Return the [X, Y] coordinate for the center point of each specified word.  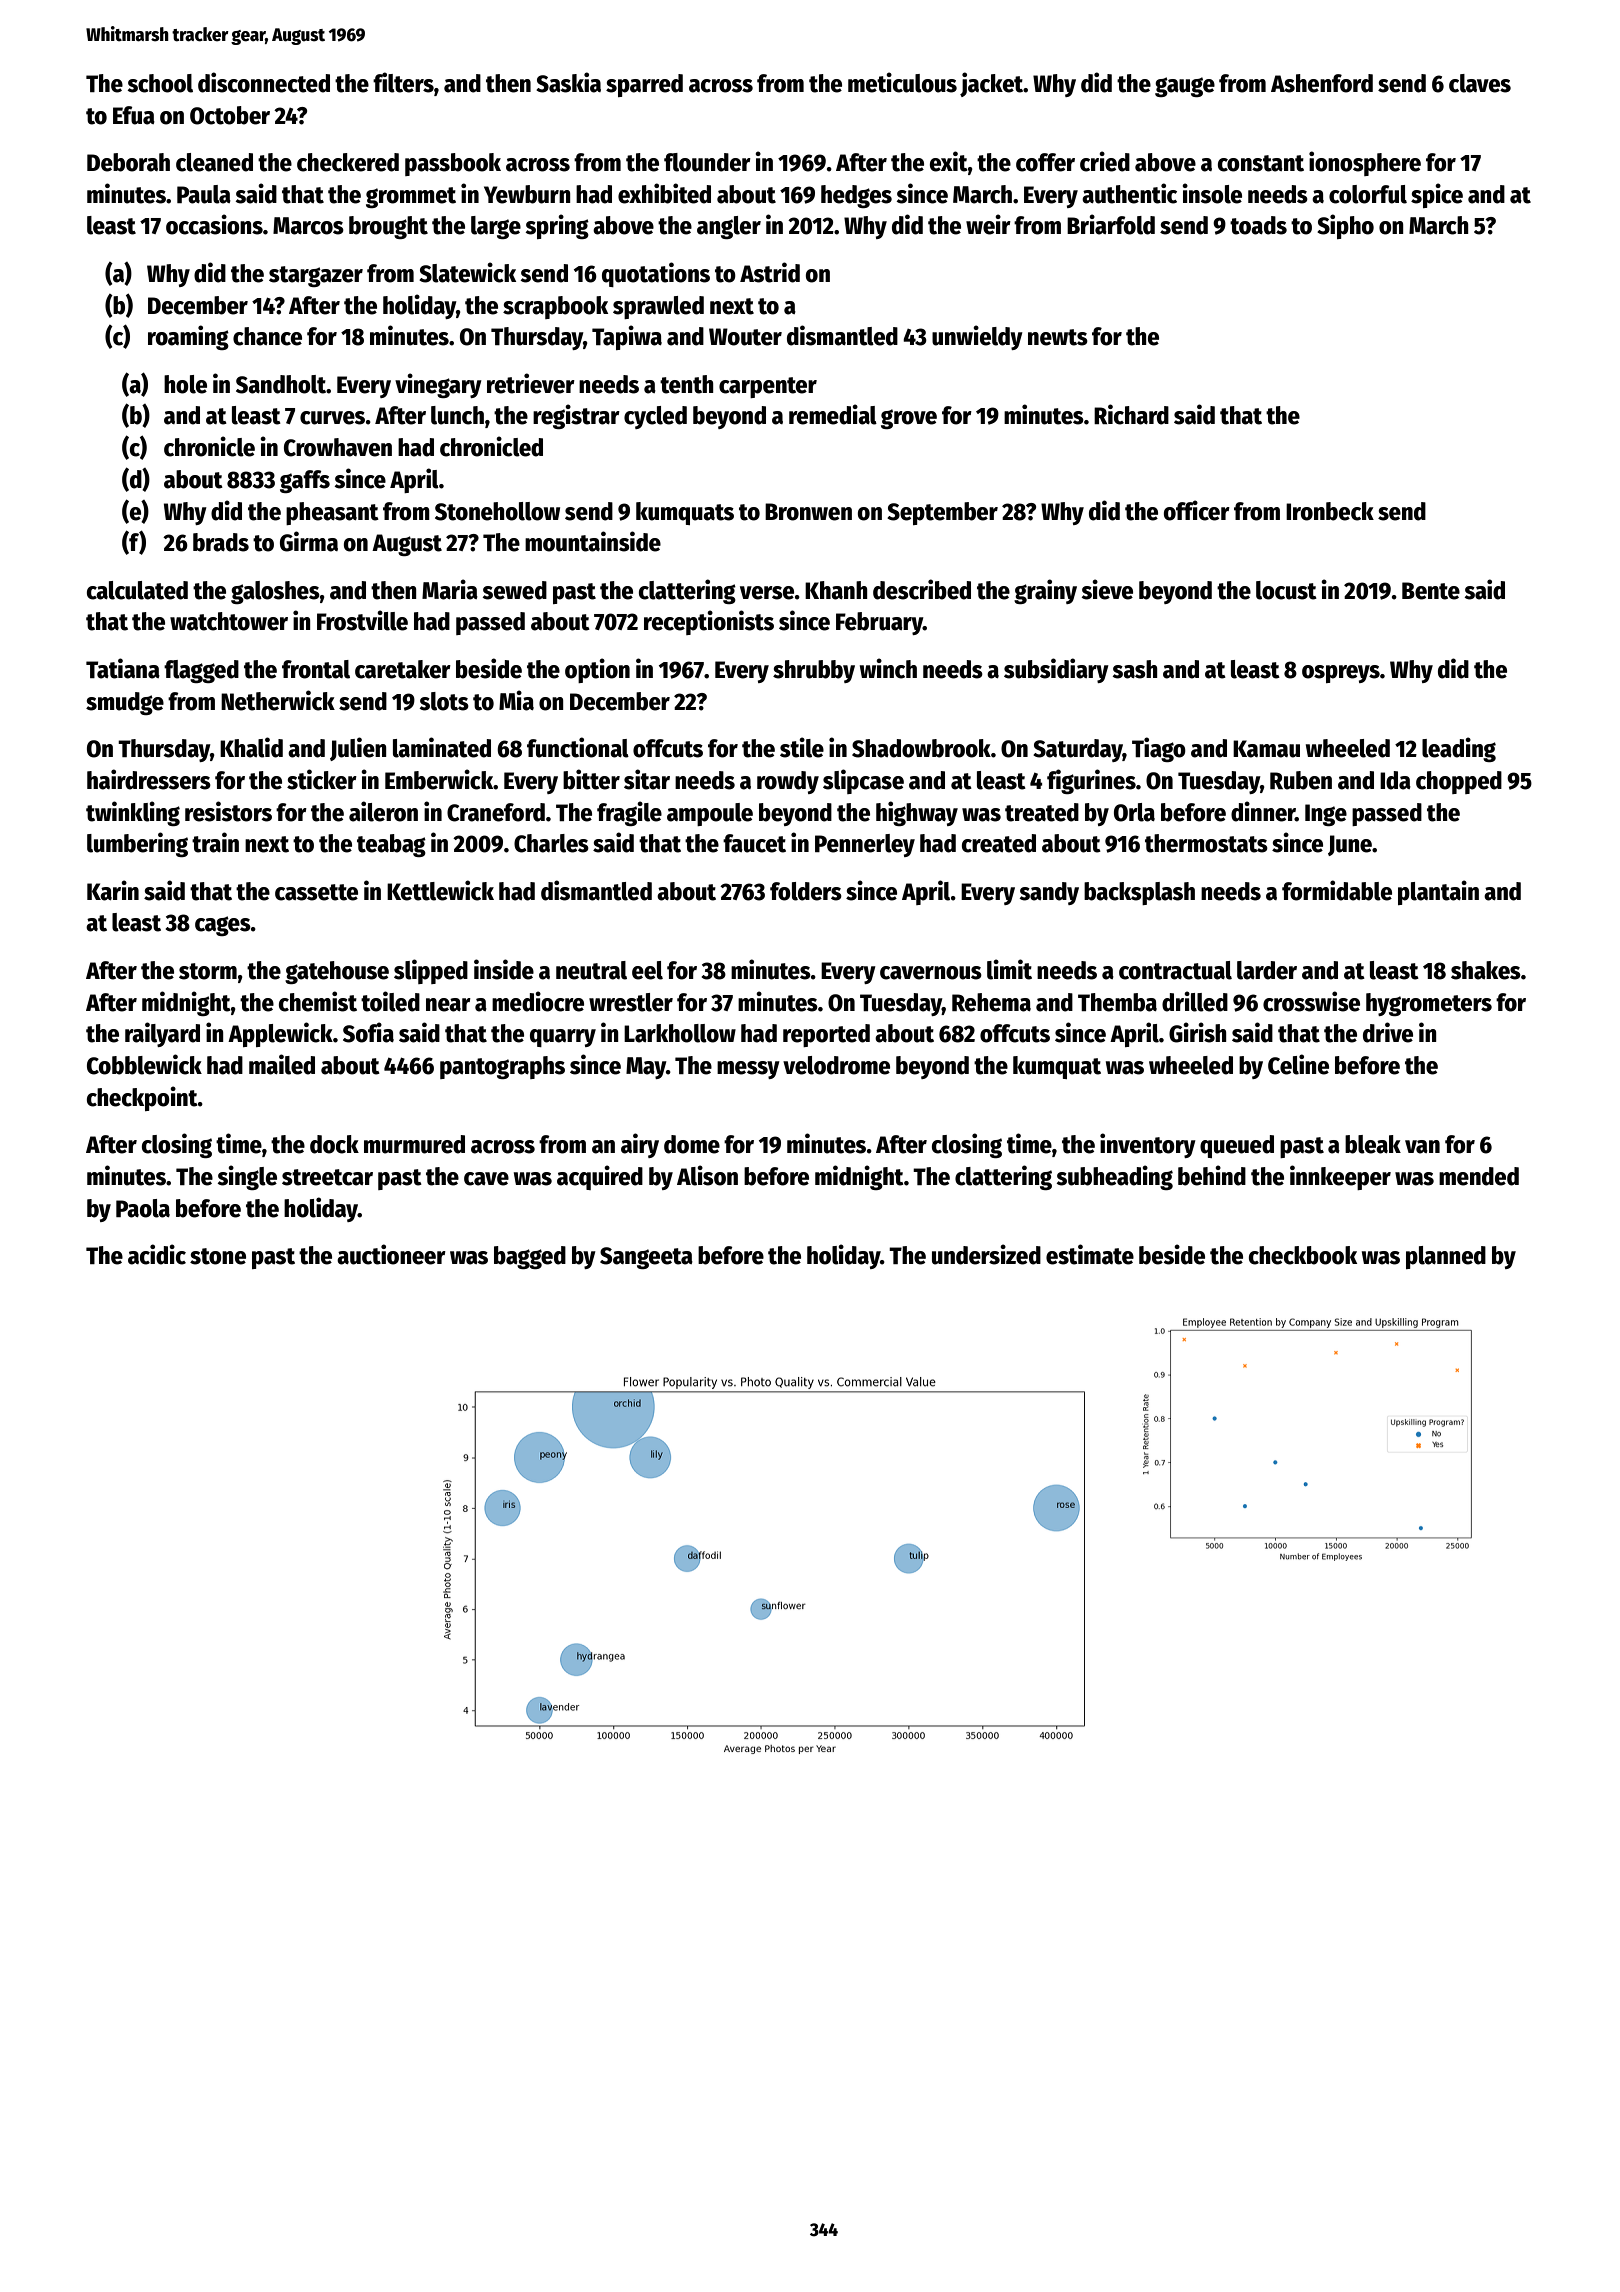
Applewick [280, 1034]
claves [1480, 83]
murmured [414, 1144]
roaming [188, 337]
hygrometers [1429, 1004]
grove [909, 419]
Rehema [991, 1002]
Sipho [1345, 226]
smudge [125, 703]
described [922, 589]
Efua [134, 115]
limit [1009, 969]
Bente [1431, 591]
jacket [992, 84]
